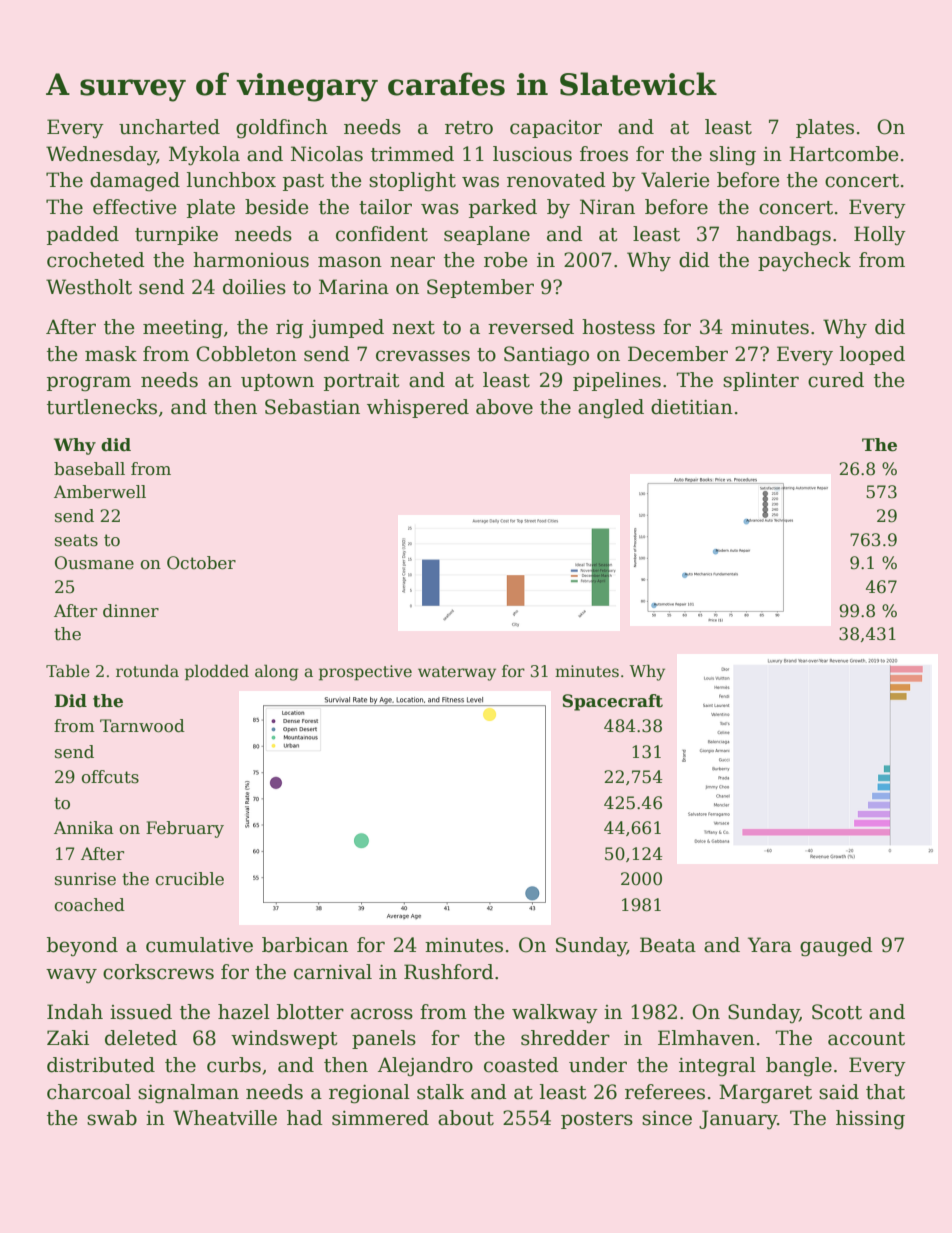  Describe the element at coordinates (469, 128) in the screenshot. I see `retro` at that location.
